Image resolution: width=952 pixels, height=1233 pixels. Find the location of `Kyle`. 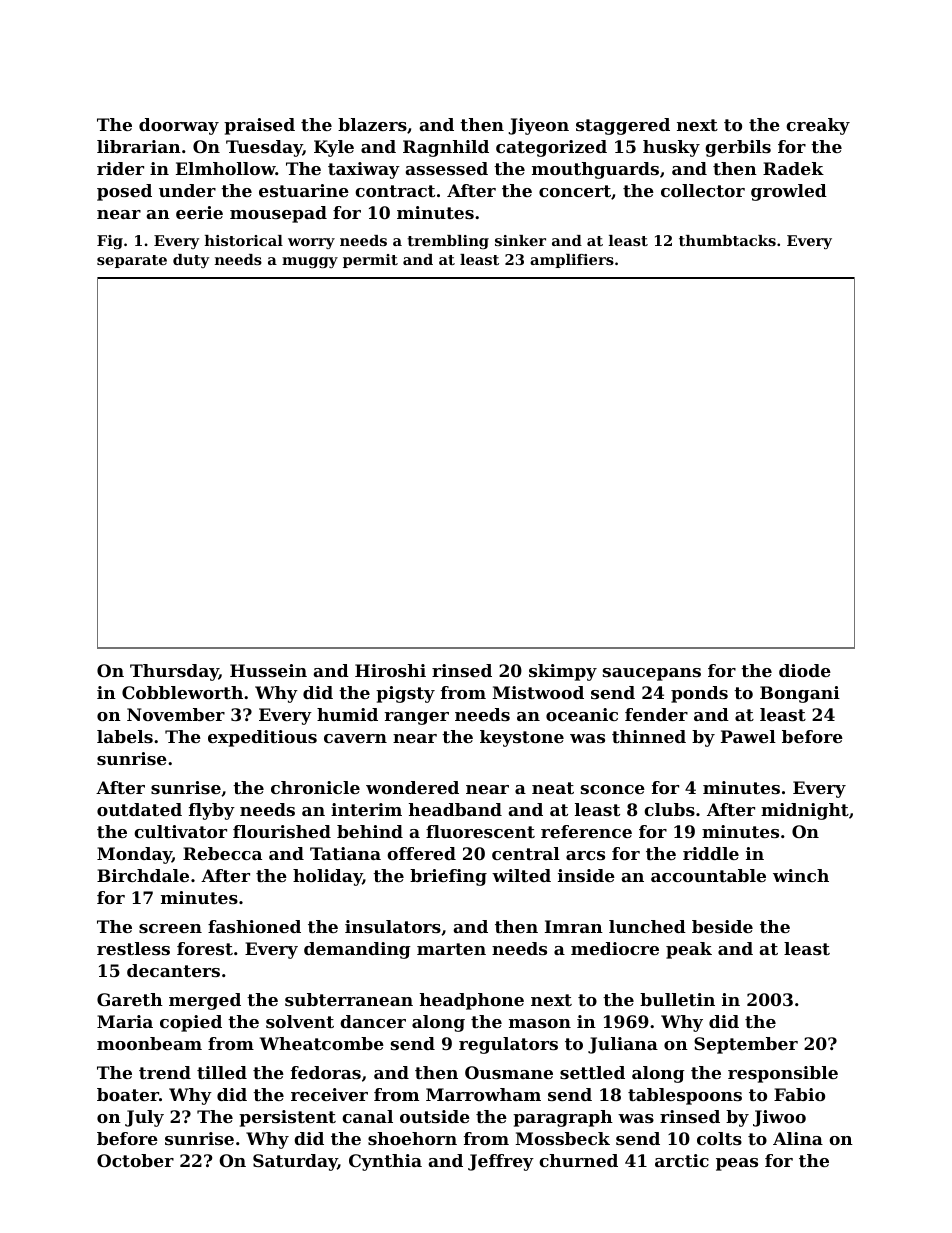

Kyle is located at coordinates (334, 148).
